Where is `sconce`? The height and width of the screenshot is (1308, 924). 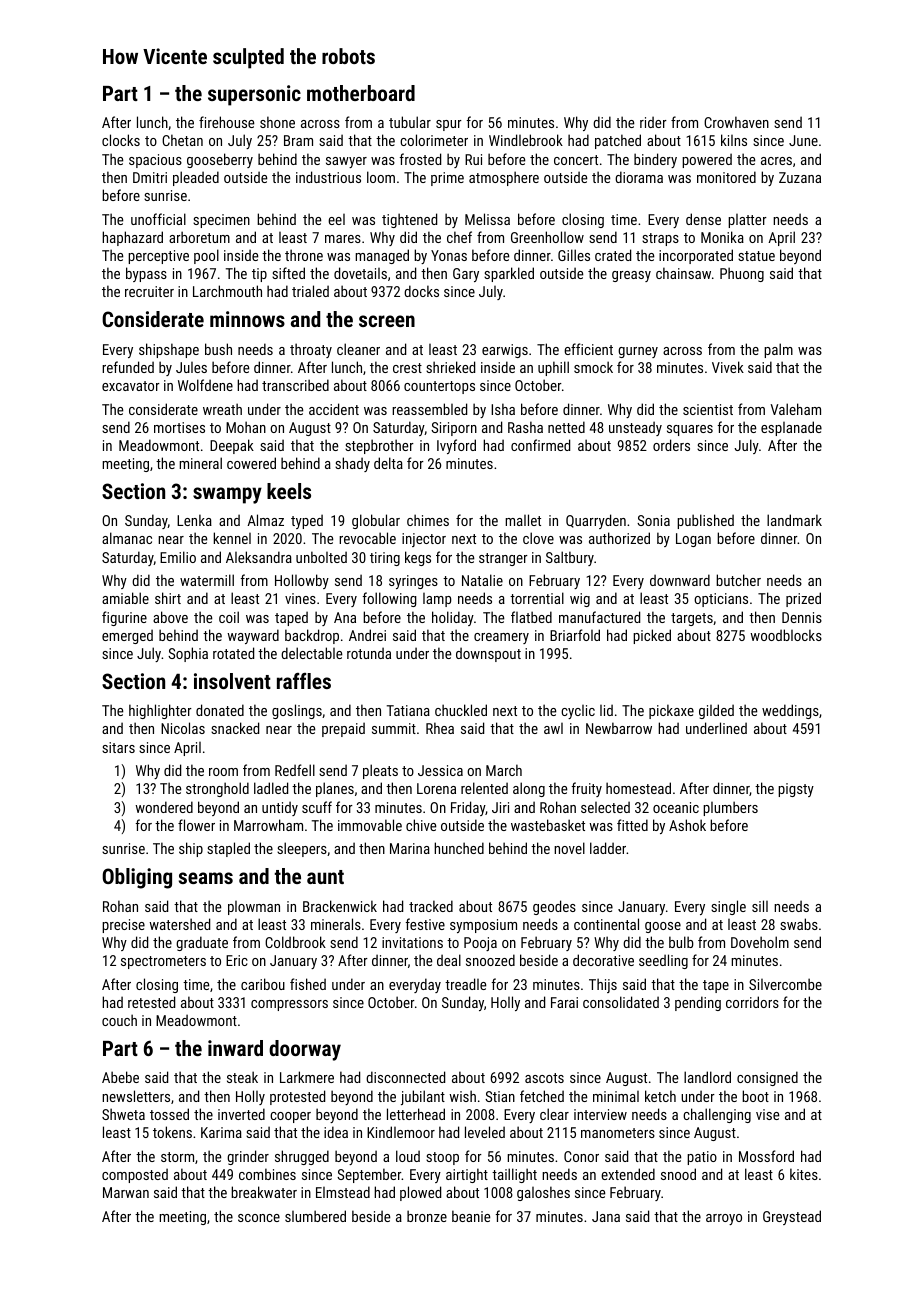 sconce is located at coordinates (259, 1218).
